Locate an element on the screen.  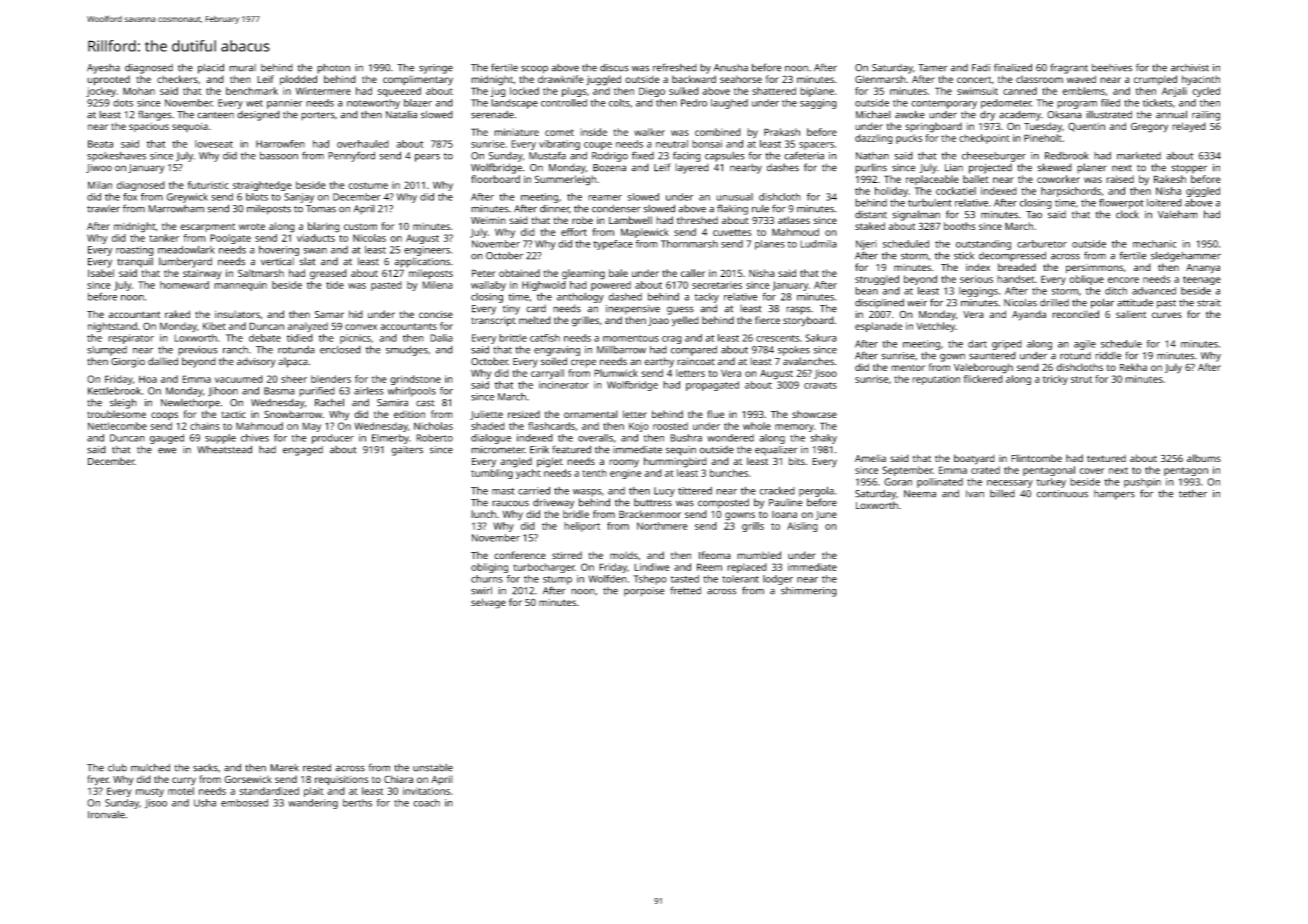
bits is located at coordinates (797, 461).
